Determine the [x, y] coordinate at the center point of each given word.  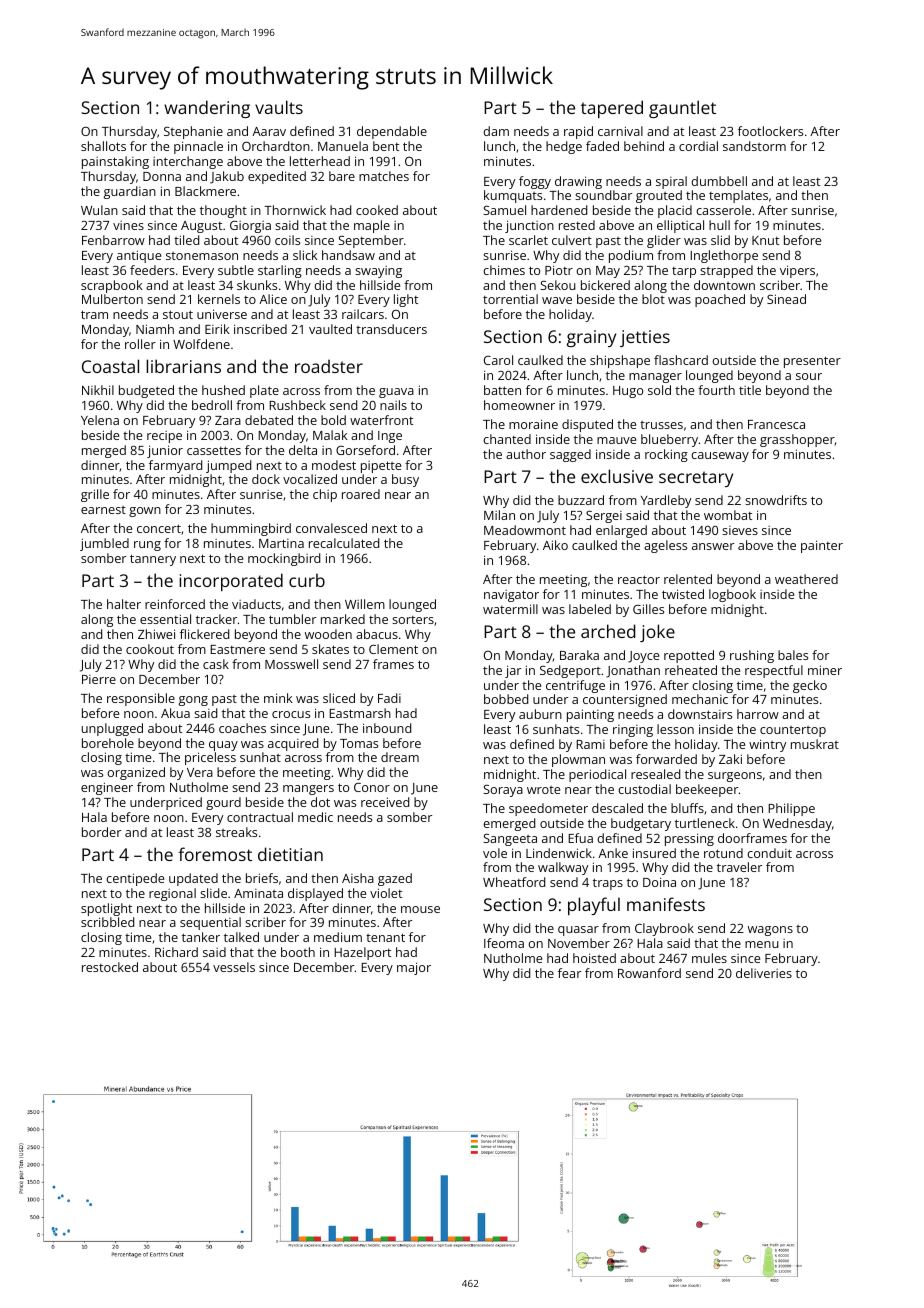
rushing [752, 656]
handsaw [348, 255]
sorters [413, 620]
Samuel [504, 210]
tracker [216, 619]
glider [664, 241]
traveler [739, 867]
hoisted [594, 958]
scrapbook [112, 286]
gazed [395, 879]
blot [653, 299]
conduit [769, 853]
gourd [223, 803]
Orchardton [276, 146]
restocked [110, 967]
